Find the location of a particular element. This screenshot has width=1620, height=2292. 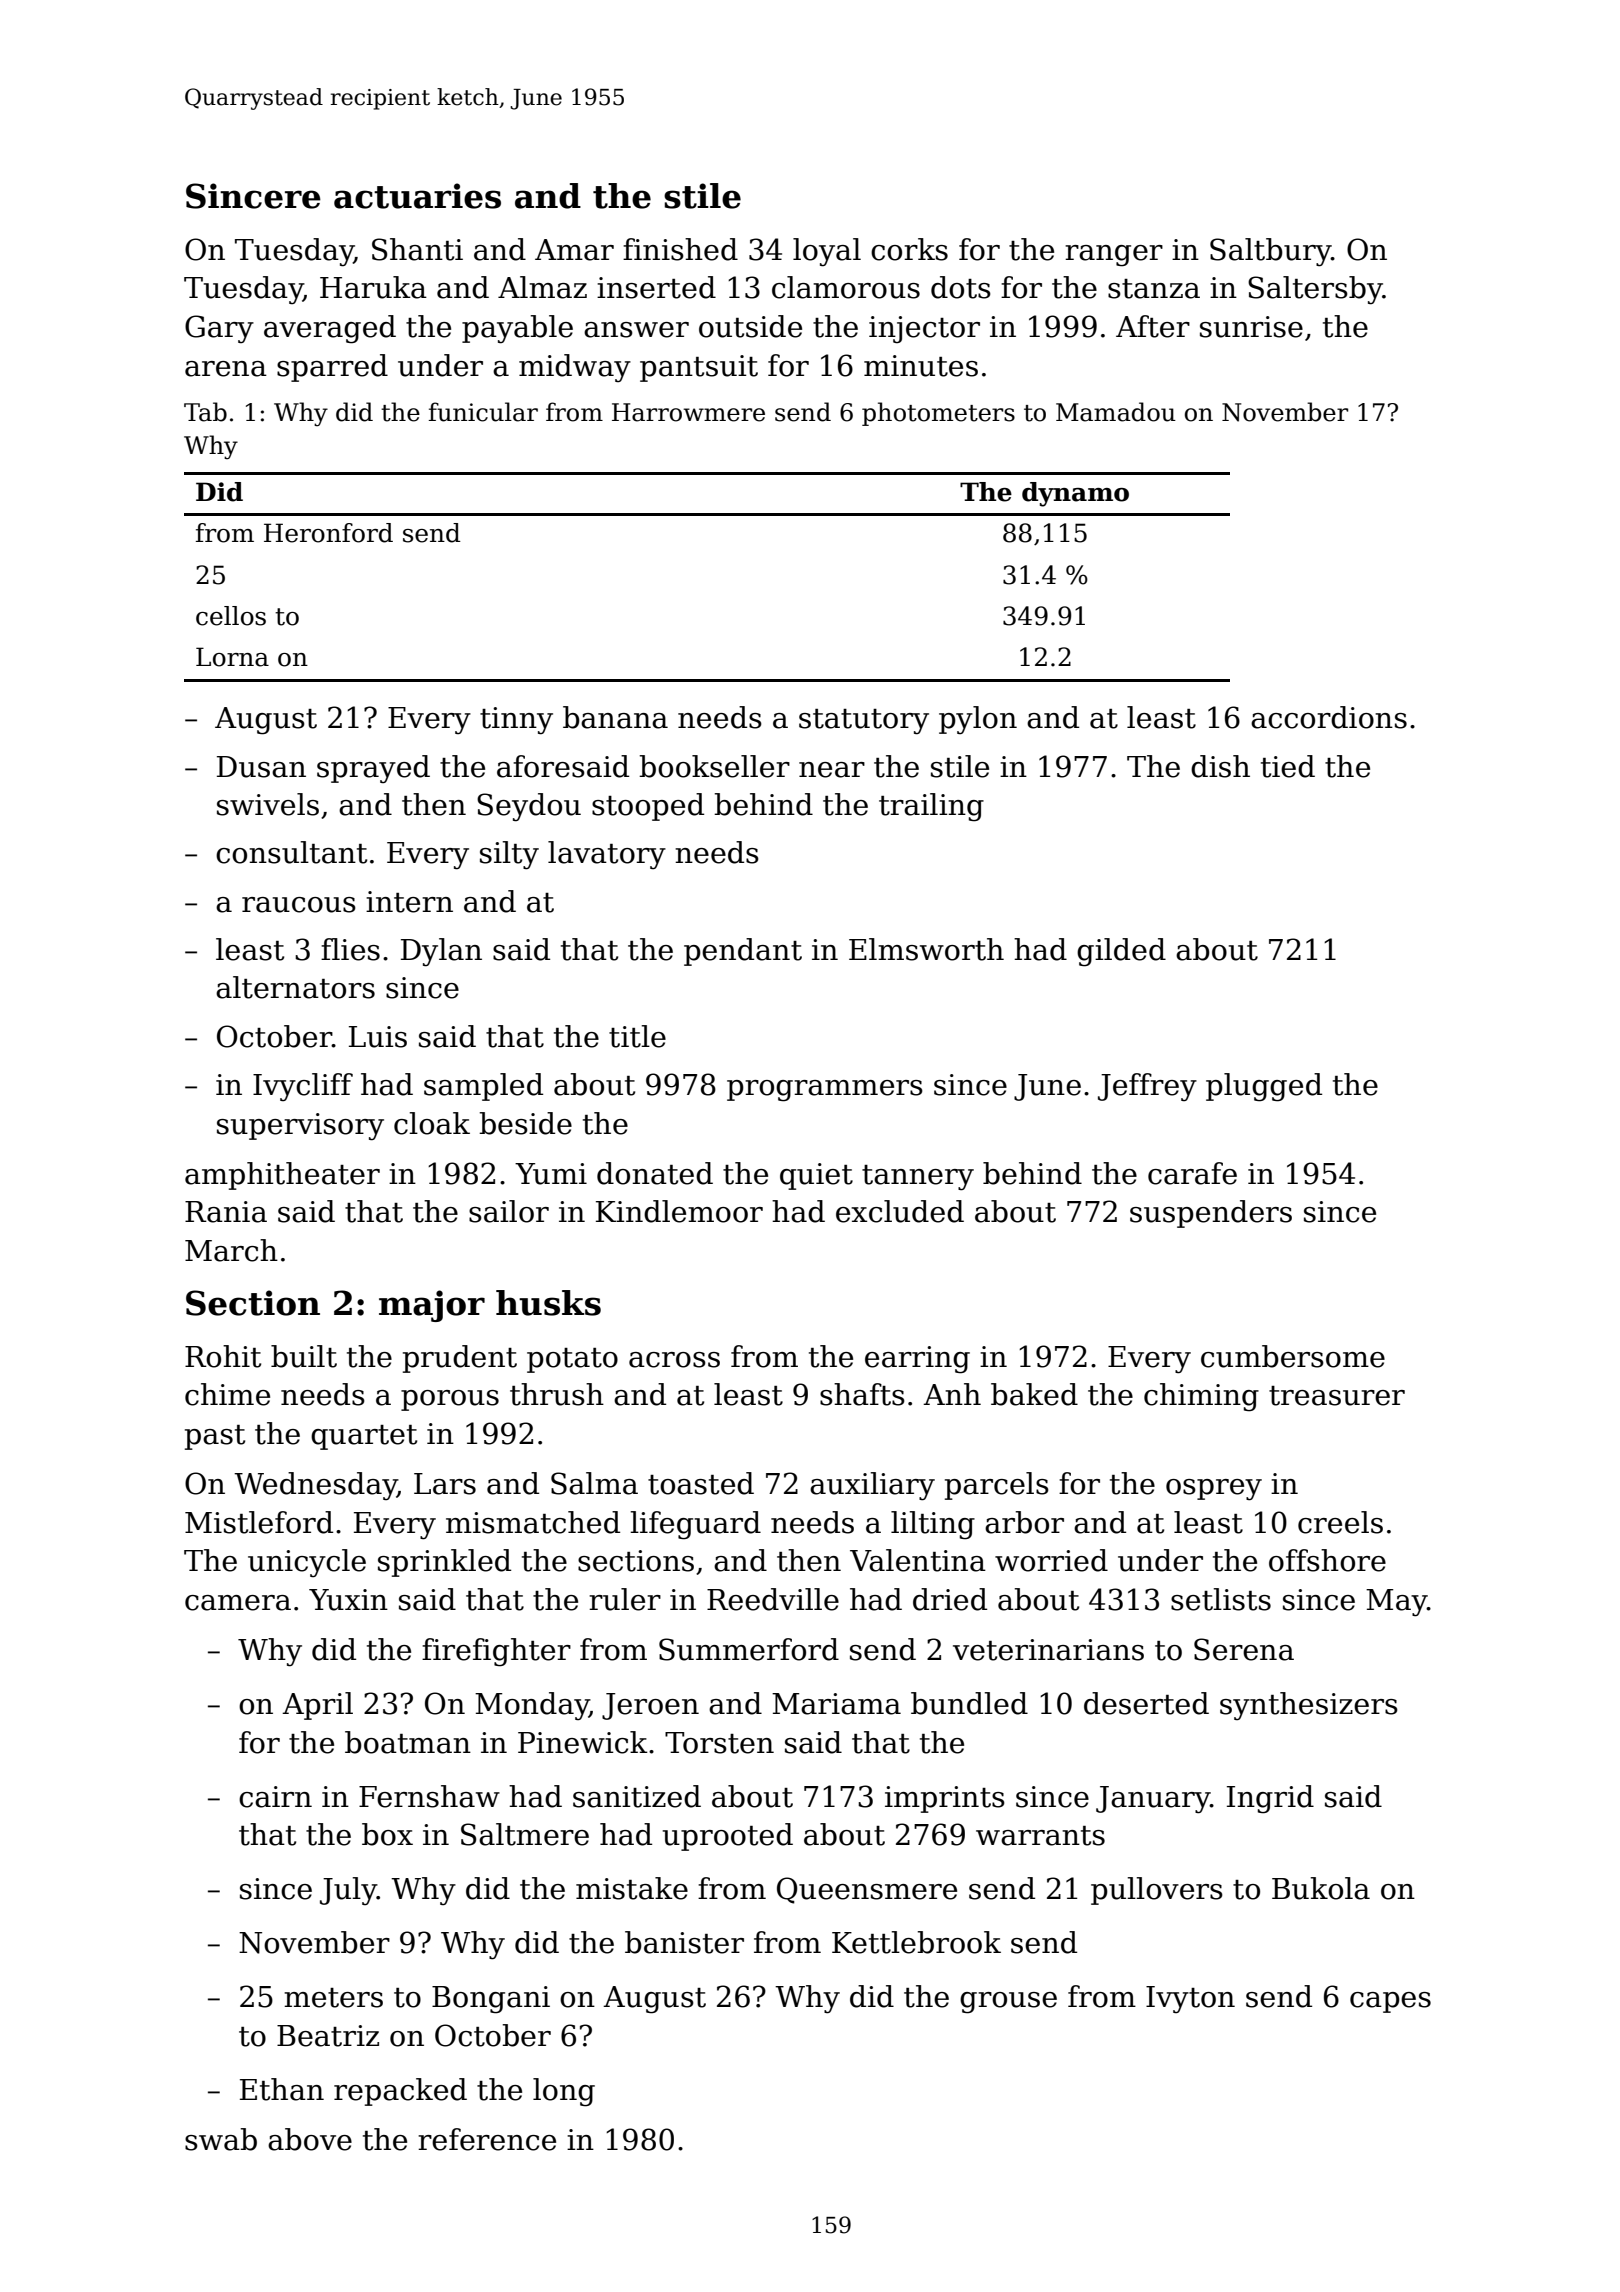

raucous is located at coordinates (299, 905).
